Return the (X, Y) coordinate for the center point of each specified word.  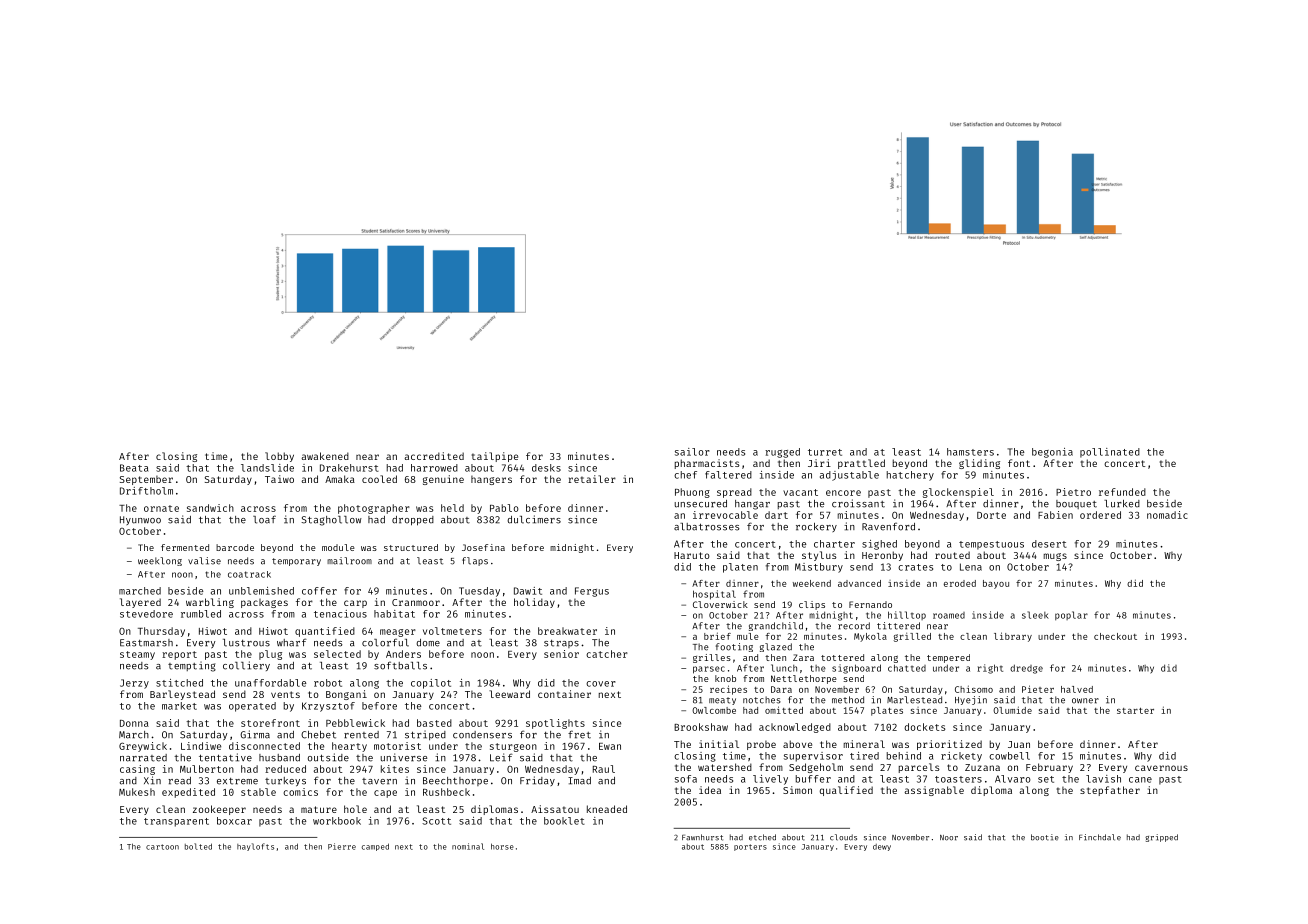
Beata (134, 468)
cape (385, 794)
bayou (996, 584)
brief (717, 636)
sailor (692, 452)
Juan (1019, 744)
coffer (319, 591)
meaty (722, 701)
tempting (192, 666)
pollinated (1110, 453)
